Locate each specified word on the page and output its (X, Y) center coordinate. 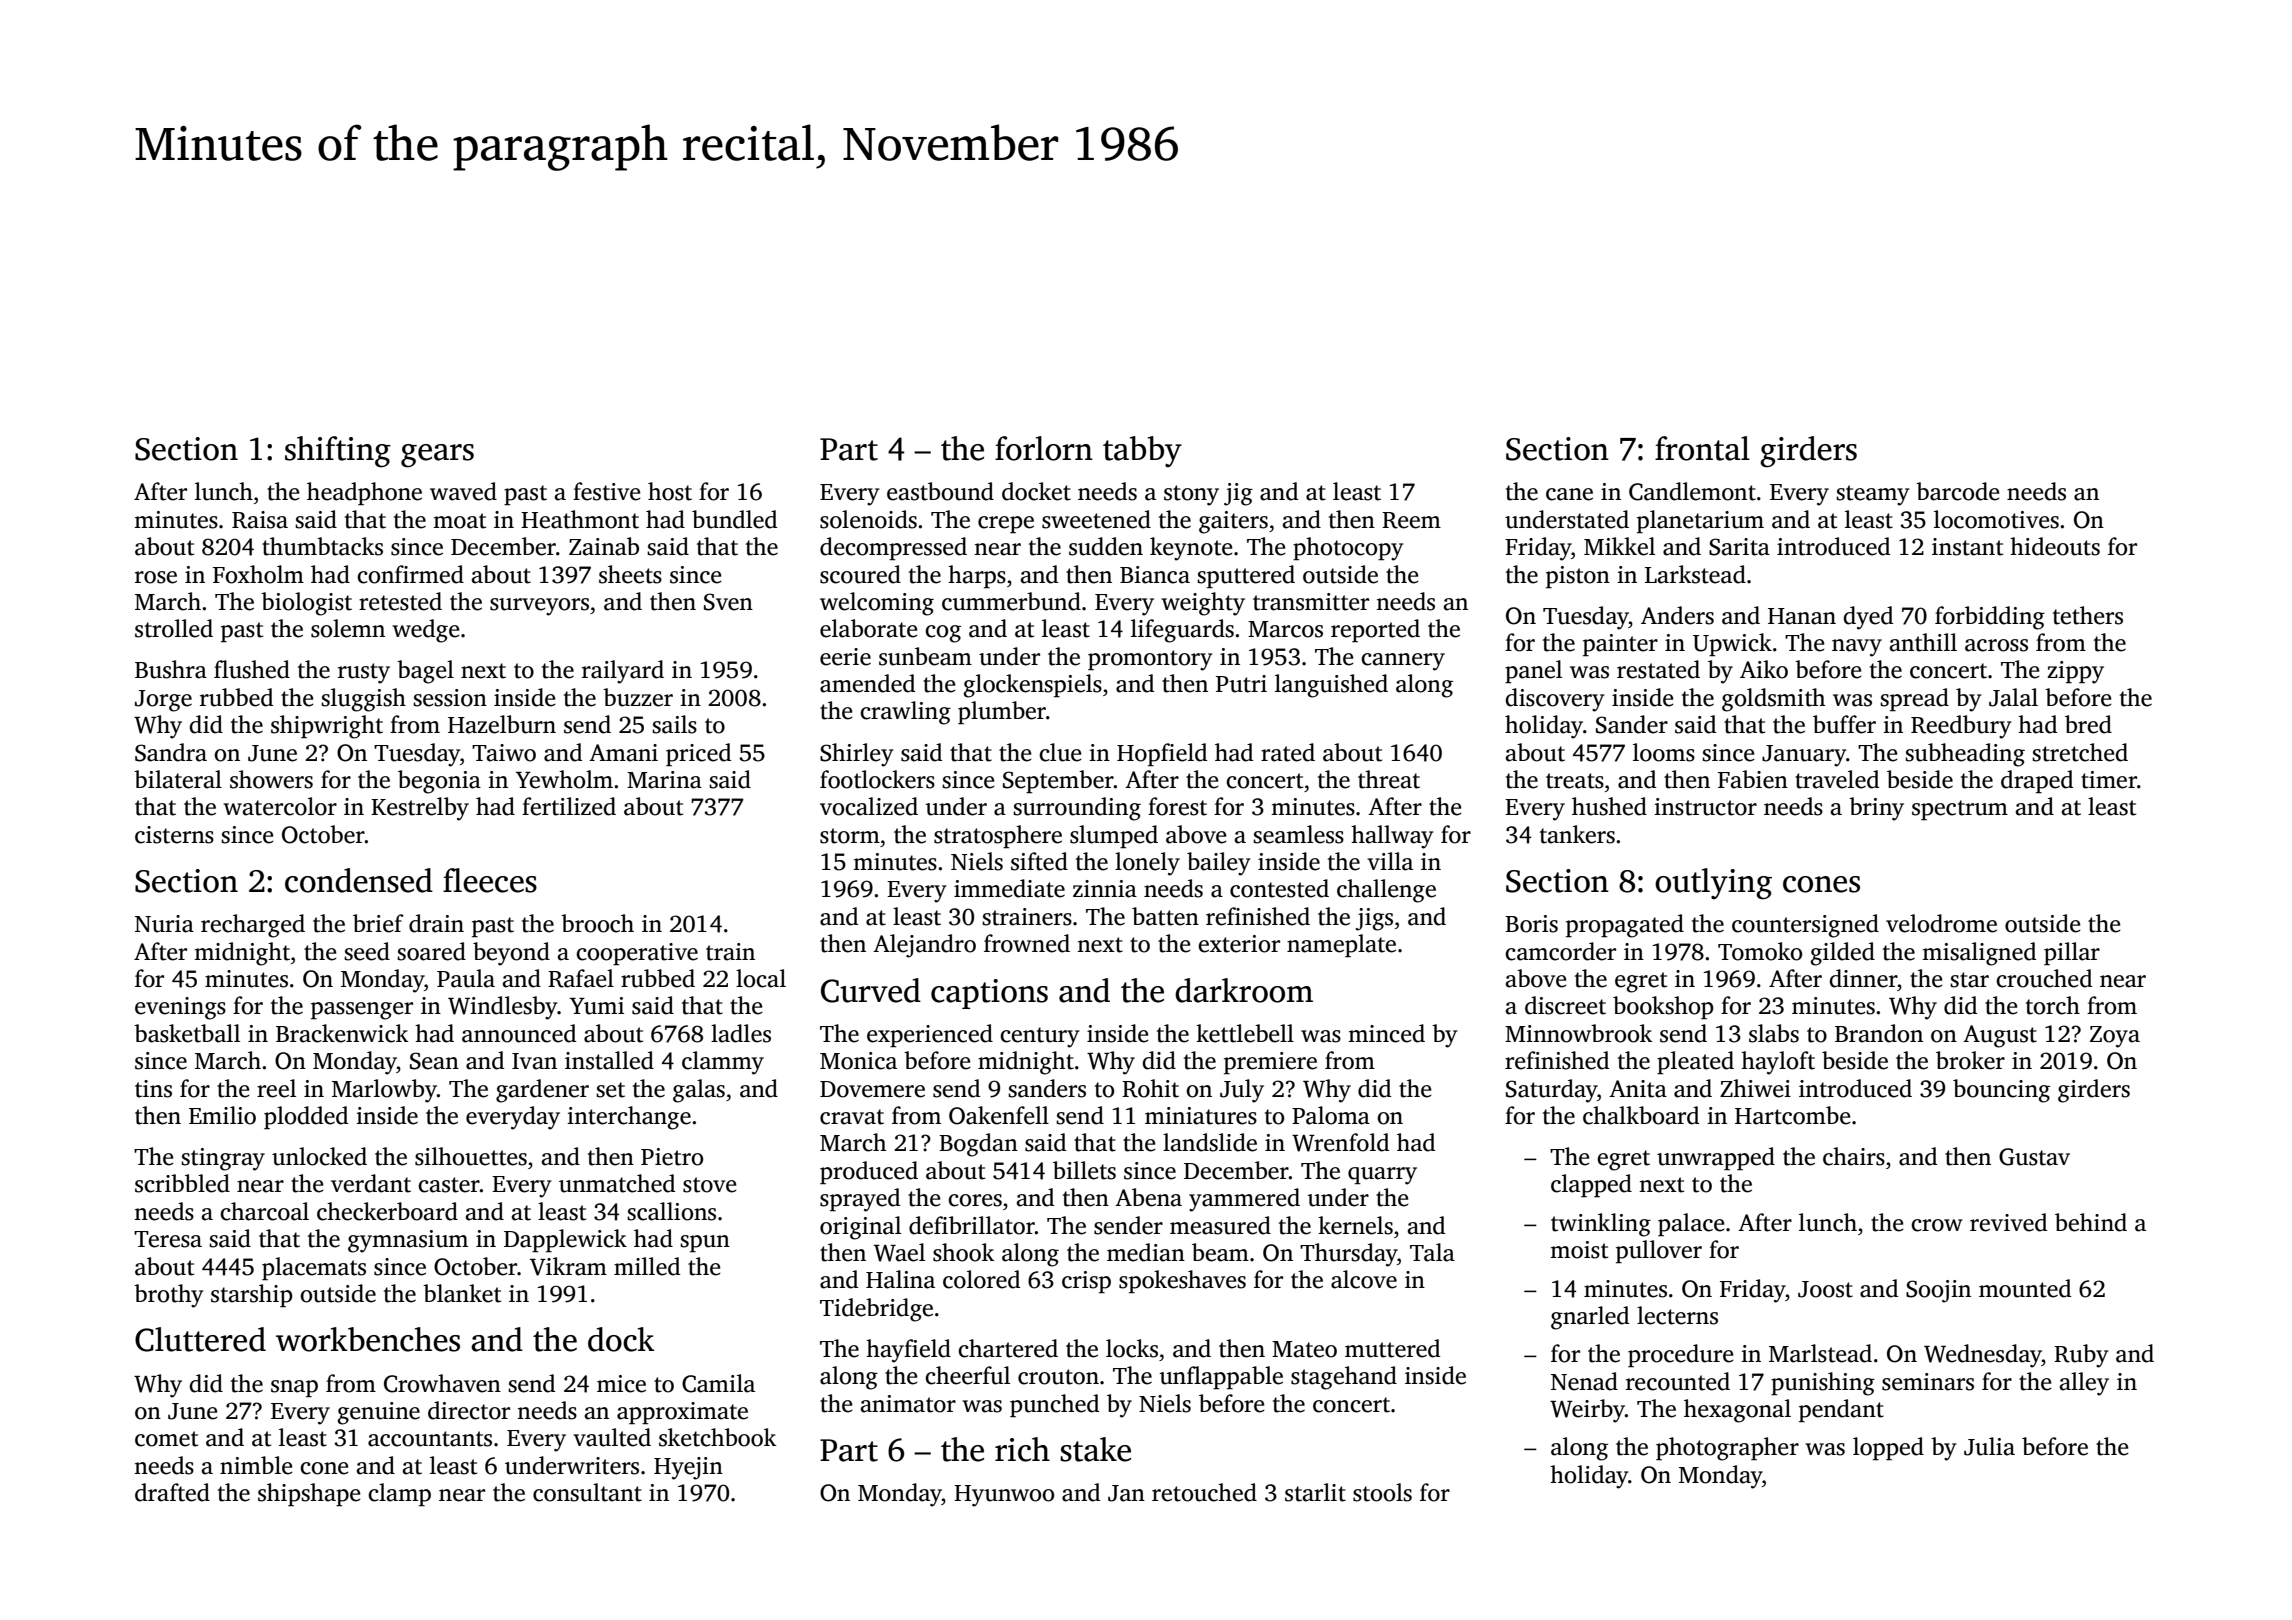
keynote (1191, 549)
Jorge (163, 701)
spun (705, 1243)
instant (1967, 547)
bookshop (1663, 1007)
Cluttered (200, 1339)
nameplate (1341, 945)
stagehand (1344, 1378)
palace (1691, 1224)
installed (609, 1060)
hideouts (2055, 546)
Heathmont (580, 519)
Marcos (1285, 629)
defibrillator (972, 1225)
